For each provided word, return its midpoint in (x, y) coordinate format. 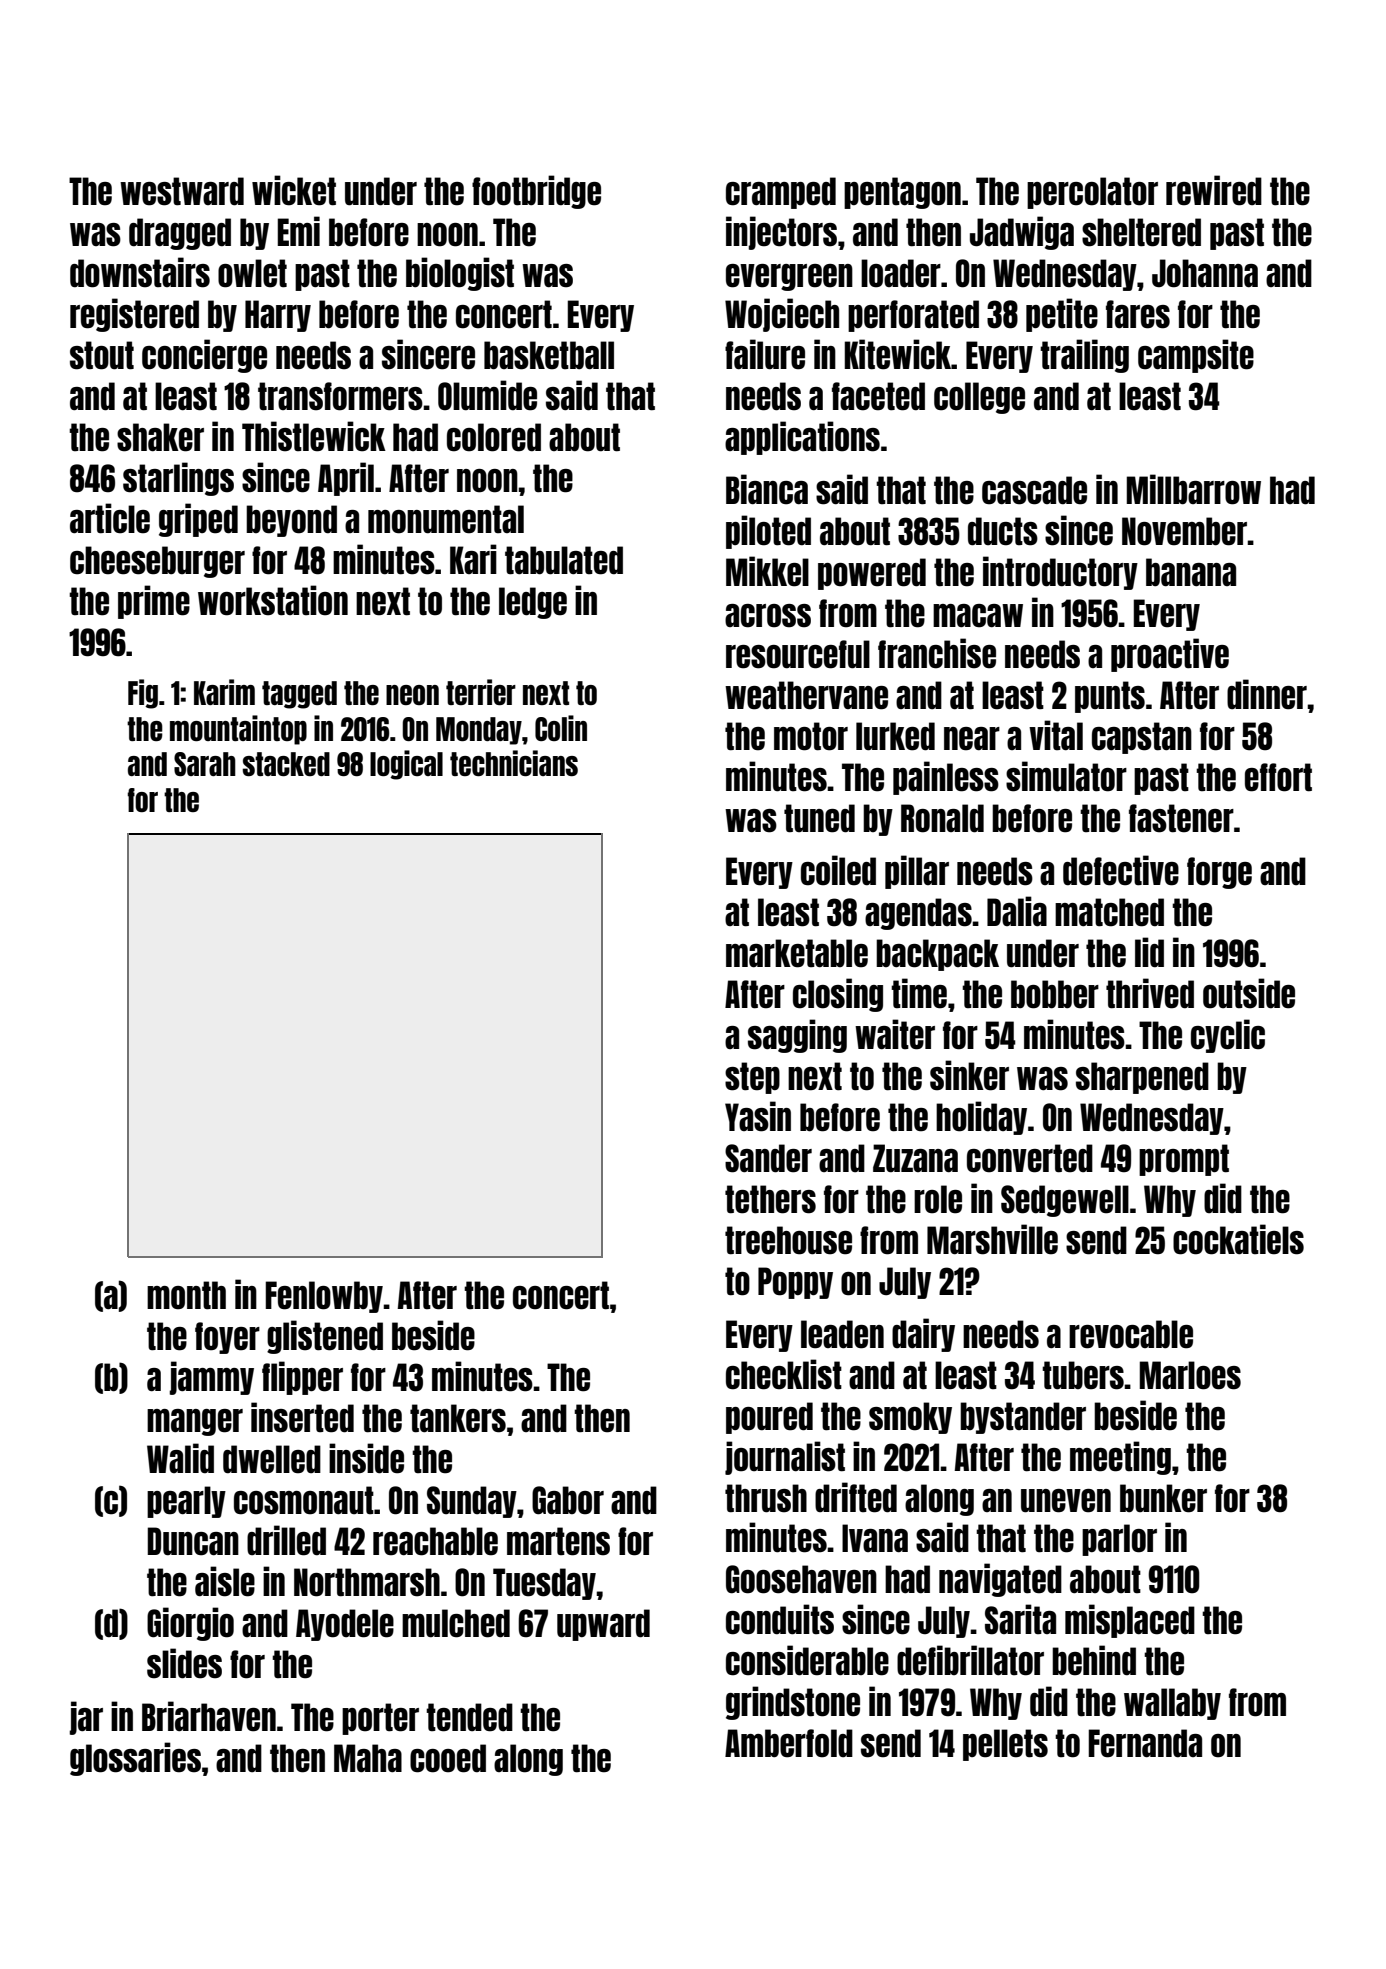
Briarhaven (209, 1716)
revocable (1131, 1334)
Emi (299, 231)
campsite (1196, 356)
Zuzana (915, 1158)
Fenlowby (324, 1297)
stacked (286, 764)
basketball (549, 355)
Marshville (992, 1239)
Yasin (758, 1116)
